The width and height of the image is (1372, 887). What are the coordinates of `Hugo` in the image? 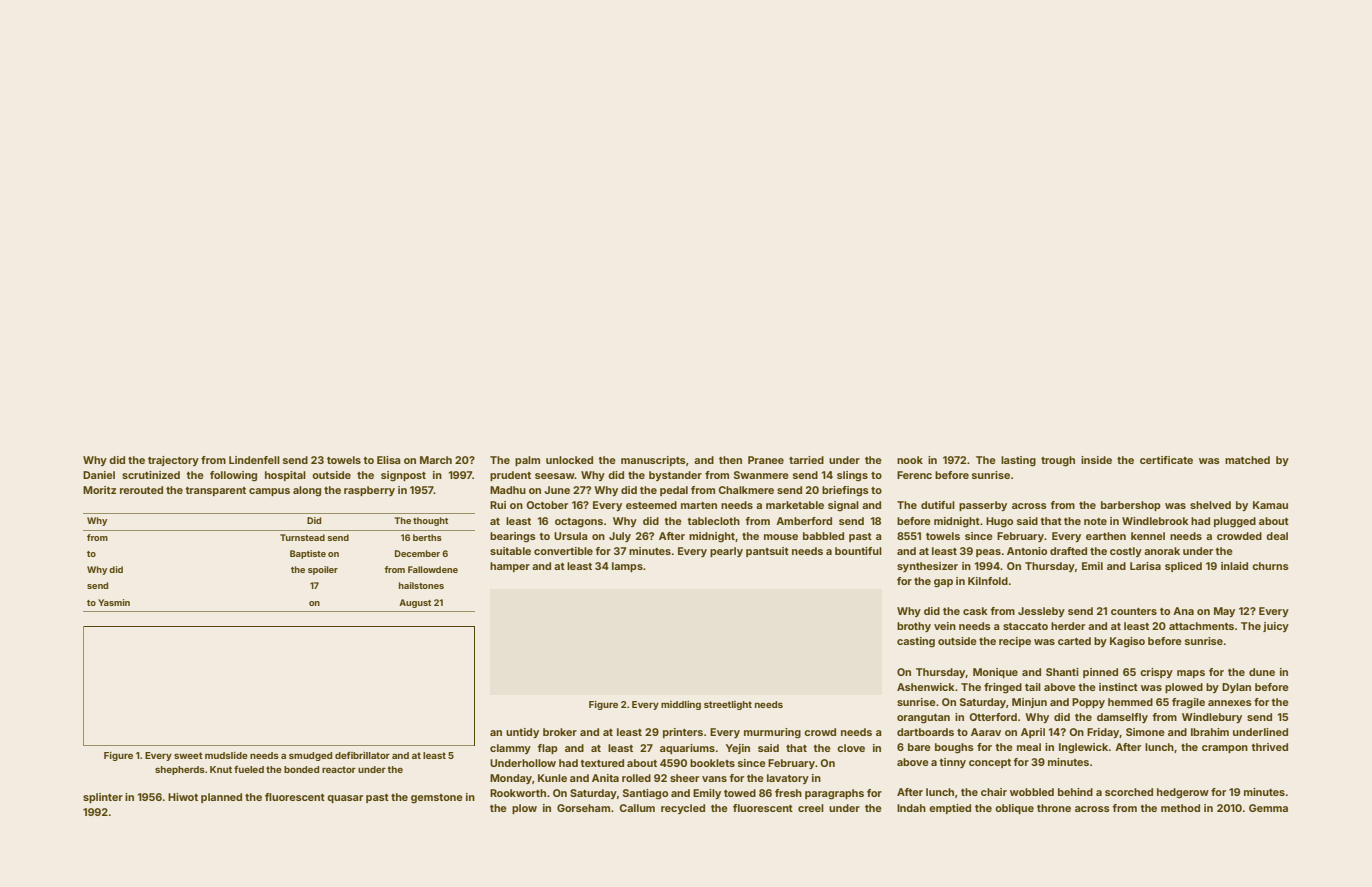 It's located at (999, 522).
